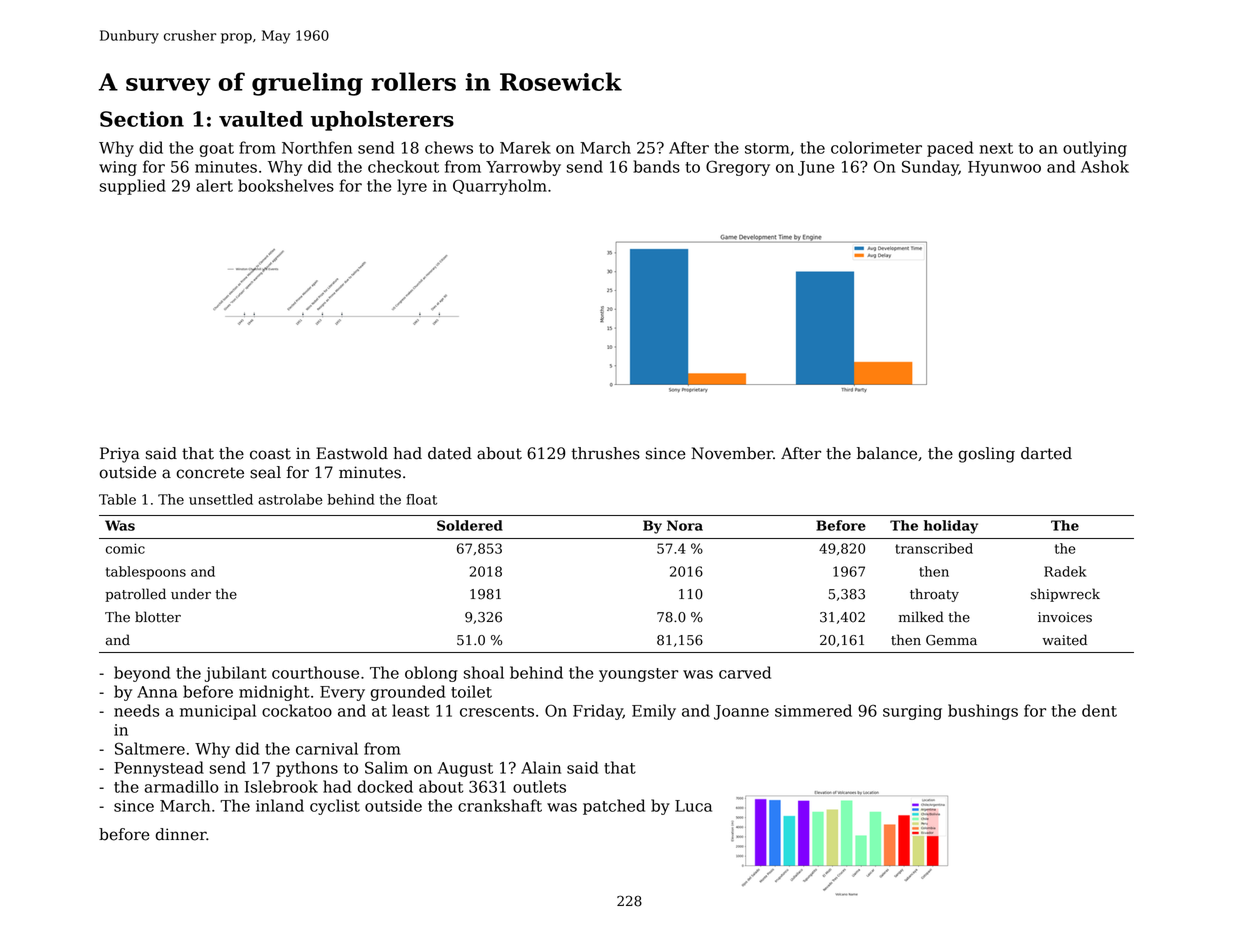 Image resolution: width=1233 pixels, height=952 pixels. Describe the element at coordinates (738, 168) in the screenshot. I see `Gregory` at that location.
